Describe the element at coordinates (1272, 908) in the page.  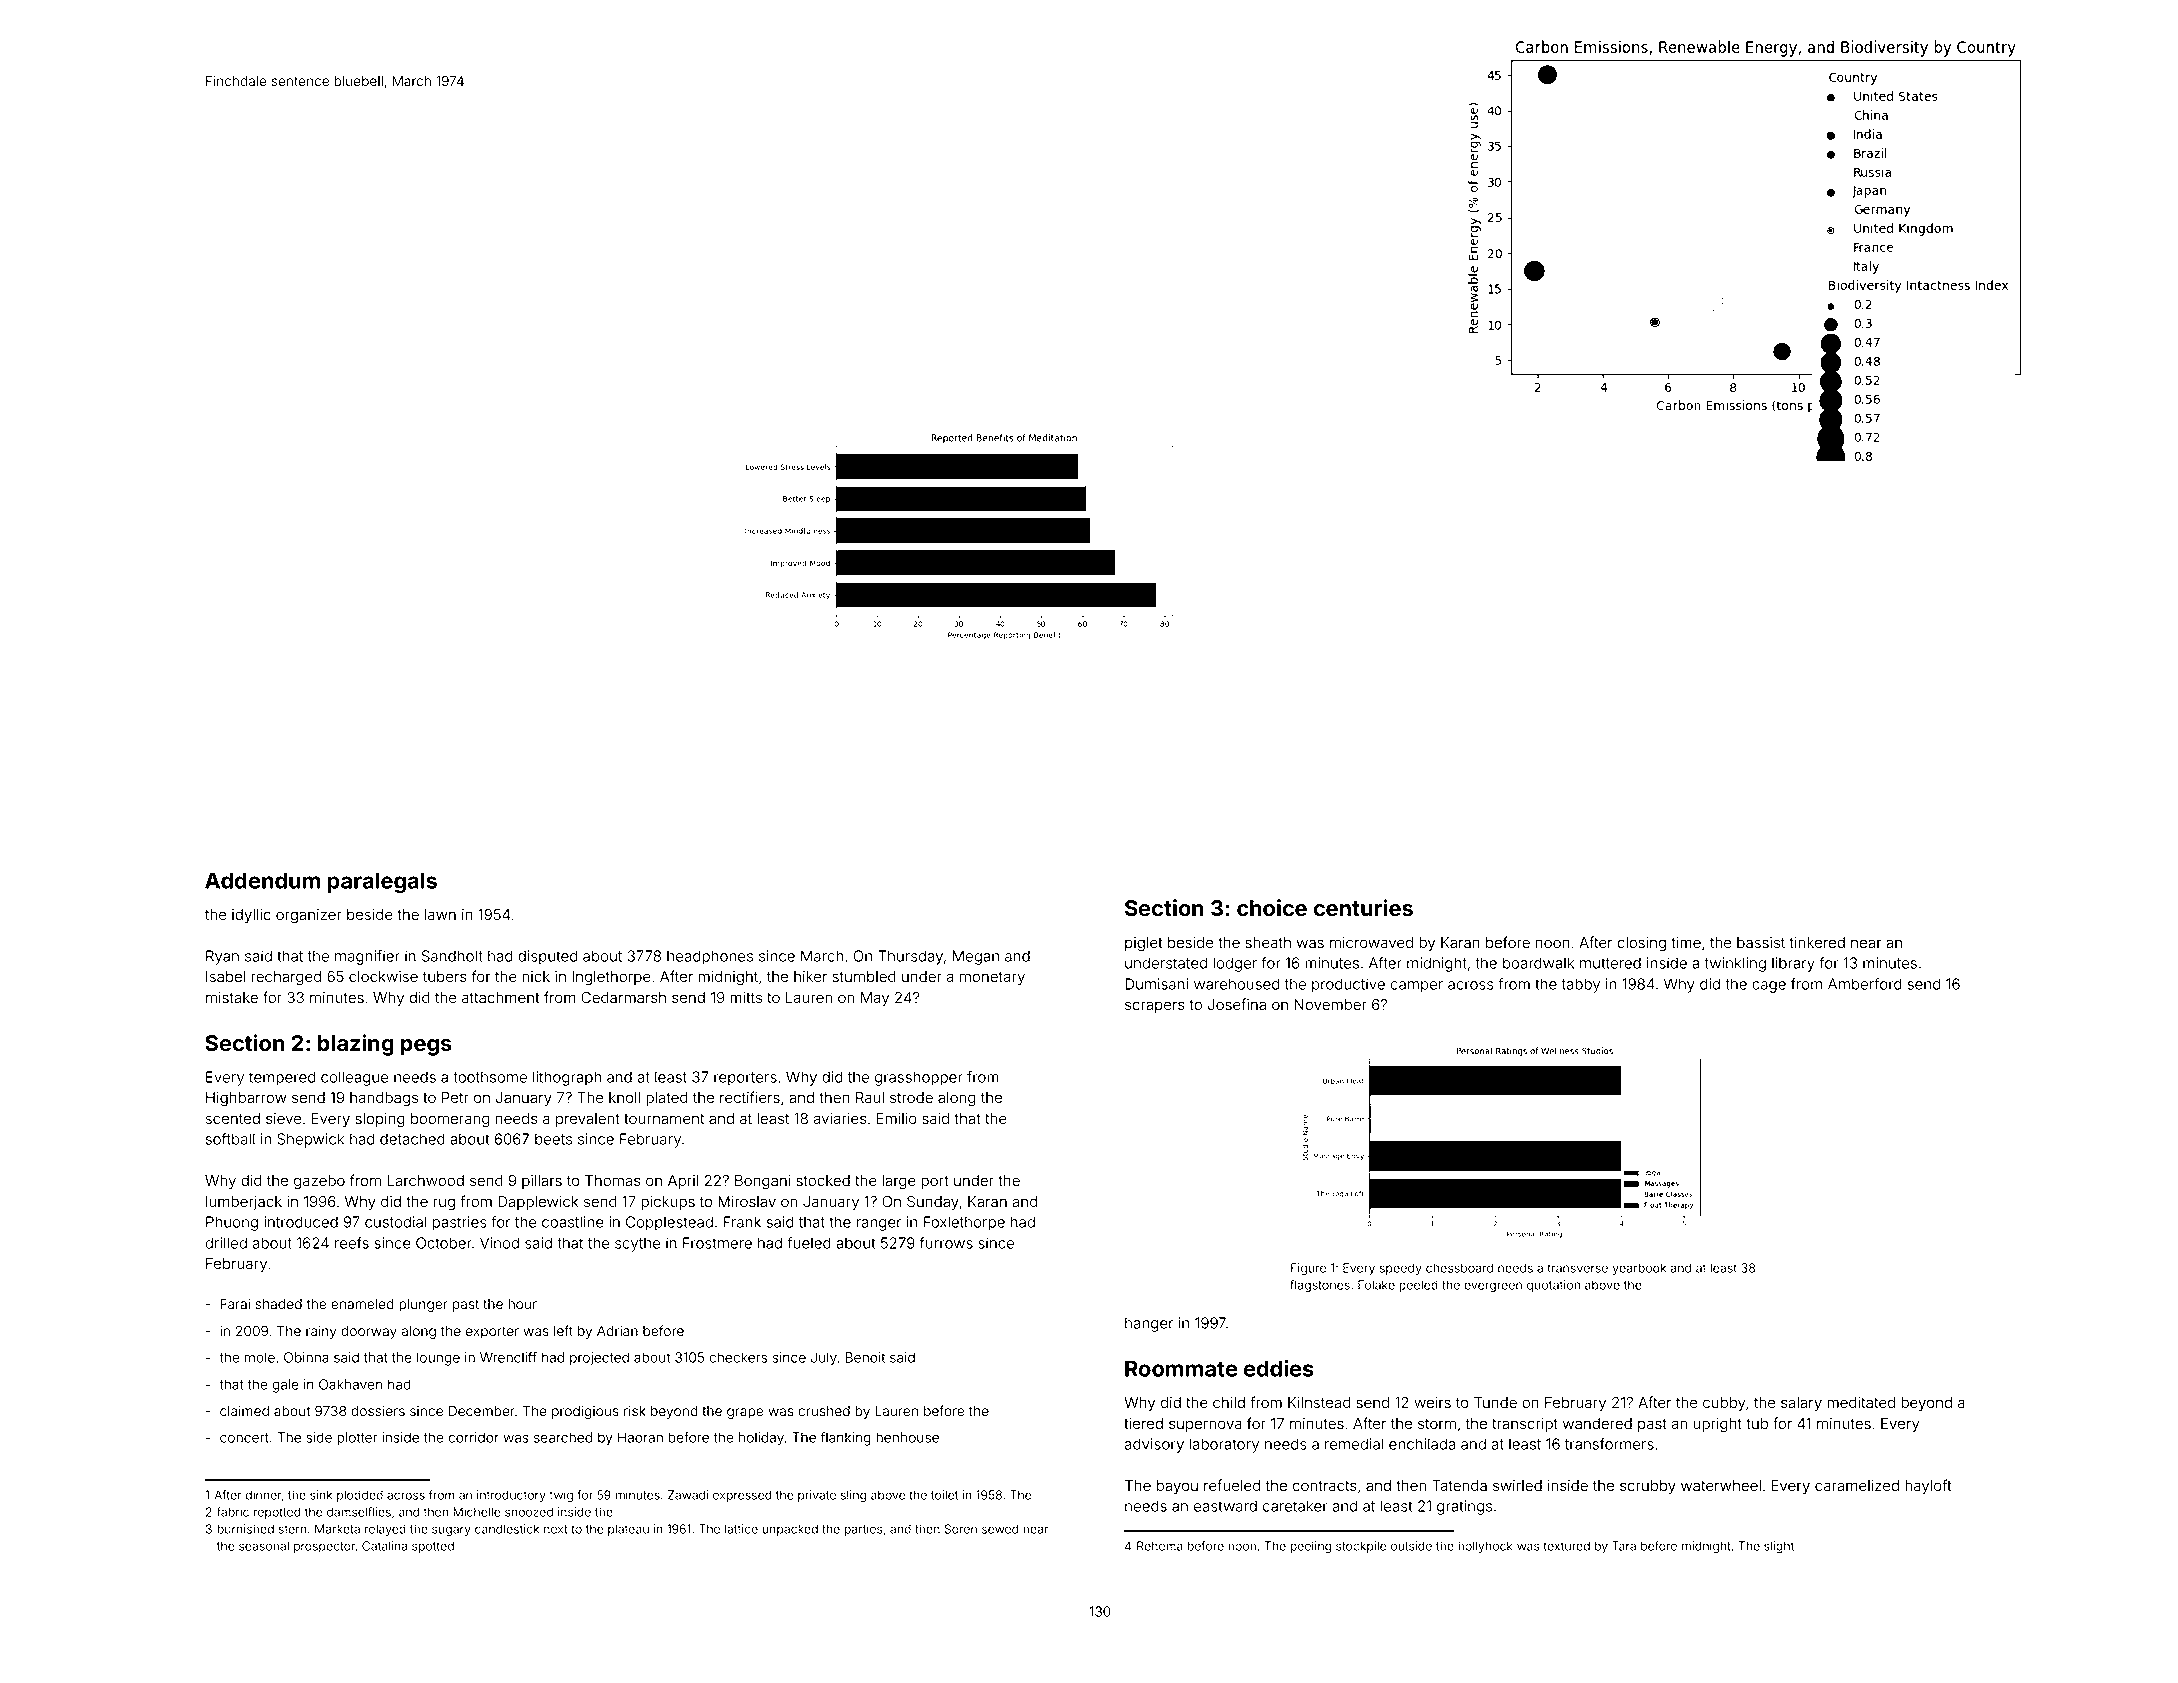
I see `choice` at that location.
